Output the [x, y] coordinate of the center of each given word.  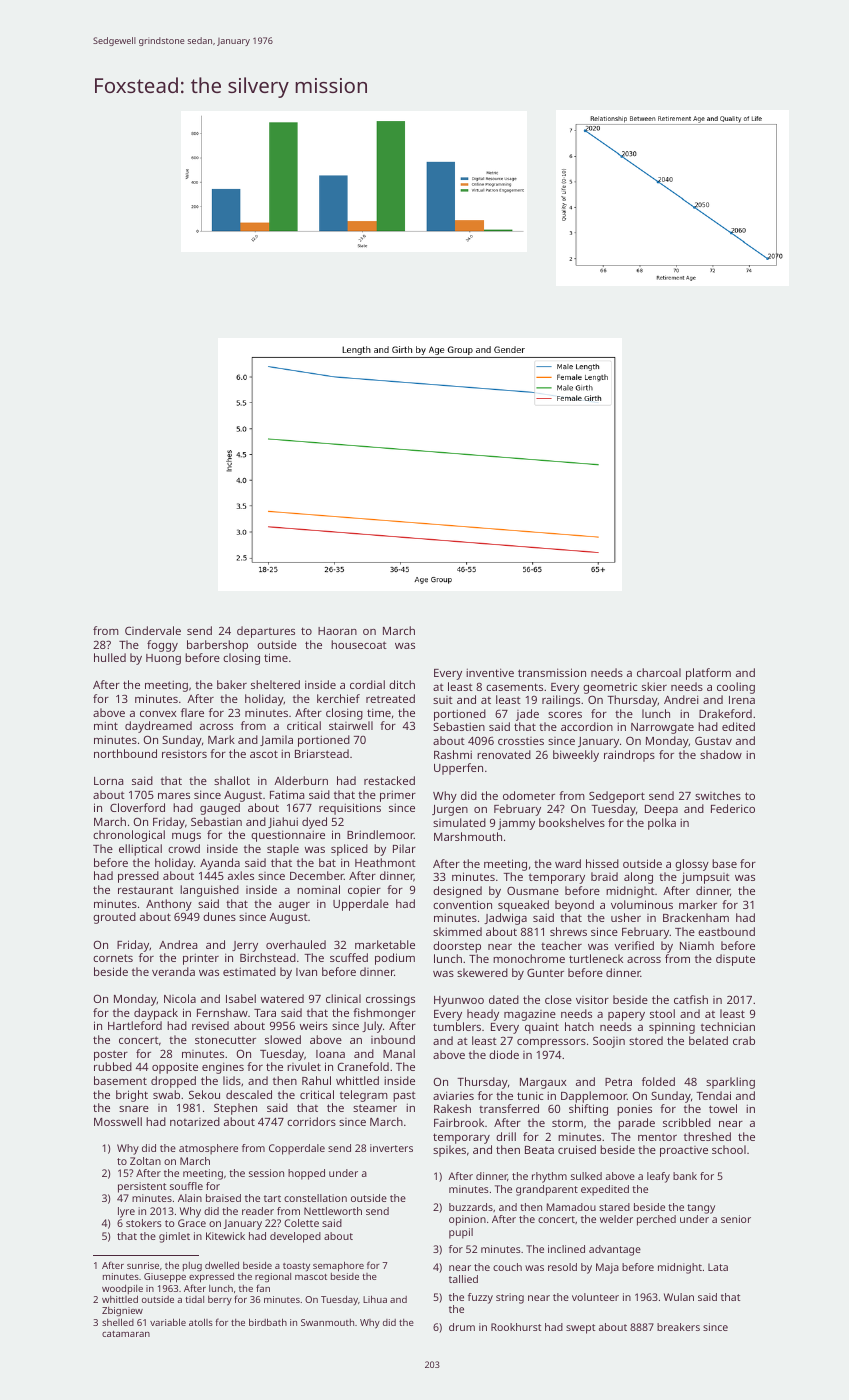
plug [192, 1267]
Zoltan [145, 1161]
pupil [461, 1233]
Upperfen [458, 769]
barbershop [217, 646]
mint [106, 725]
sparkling [730, 1083]
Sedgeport [617, 797]
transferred [509, 1108]
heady [483, 1015]
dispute [735, 960]
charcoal [659, 672]
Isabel [241, 998]
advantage [615, 1250]
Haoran [337, 631]
